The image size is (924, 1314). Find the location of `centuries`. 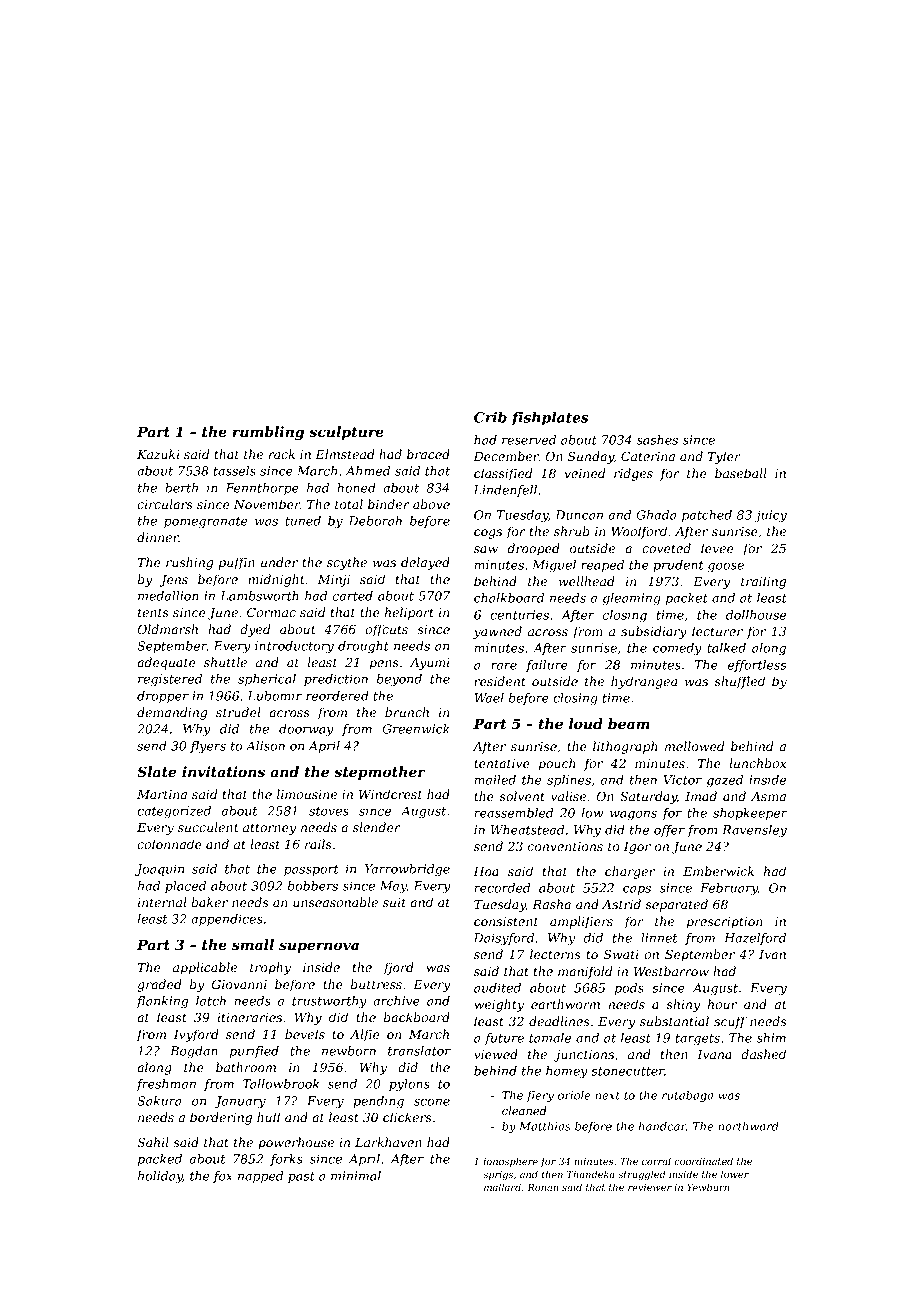

centuries is located at coordinates (519, 615).
